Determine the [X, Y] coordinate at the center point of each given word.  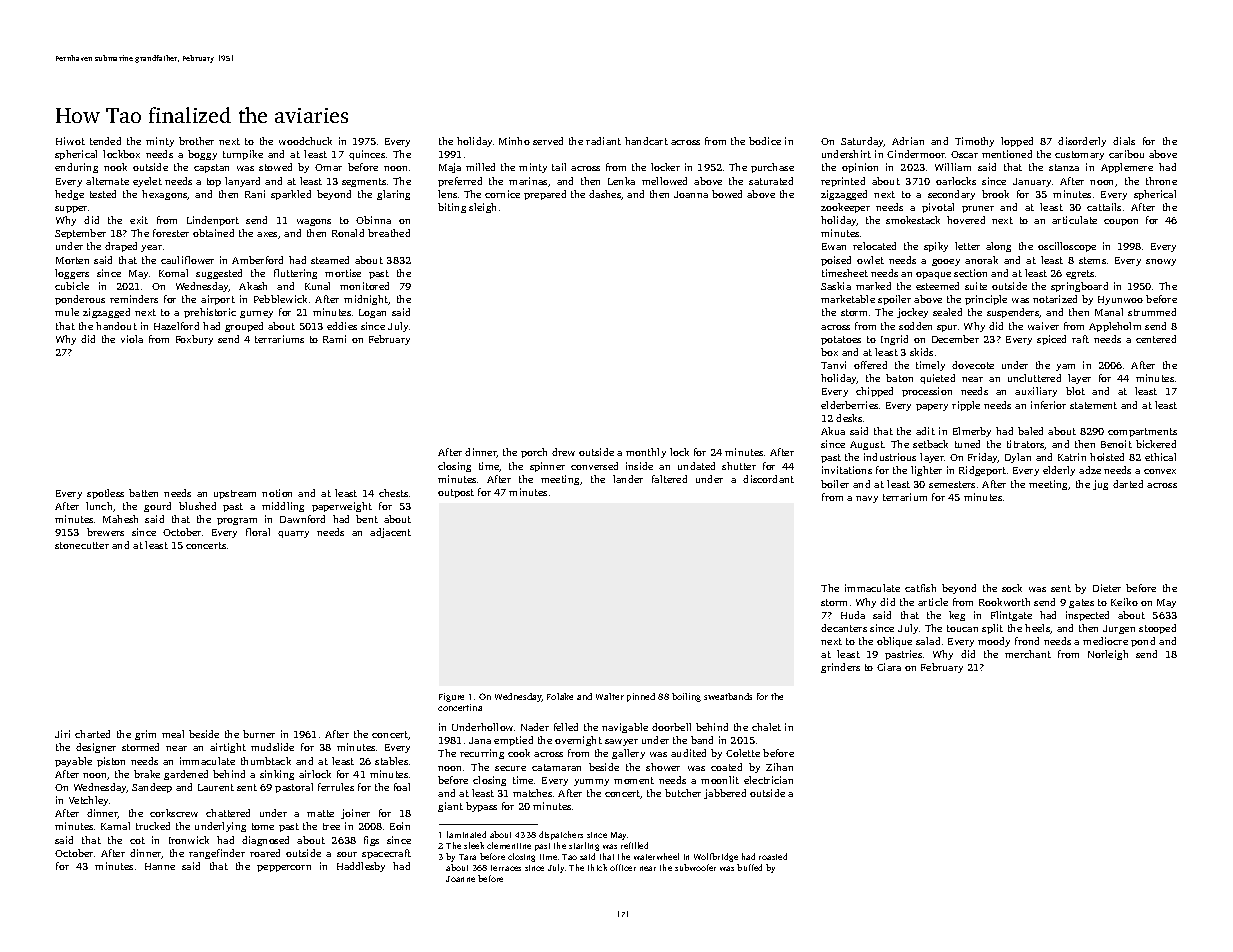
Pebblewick [280, 299]
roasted [773, 856]
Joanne [460, 879]
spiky [936, 247]
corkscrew [174, 813]
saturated [771, 181]
